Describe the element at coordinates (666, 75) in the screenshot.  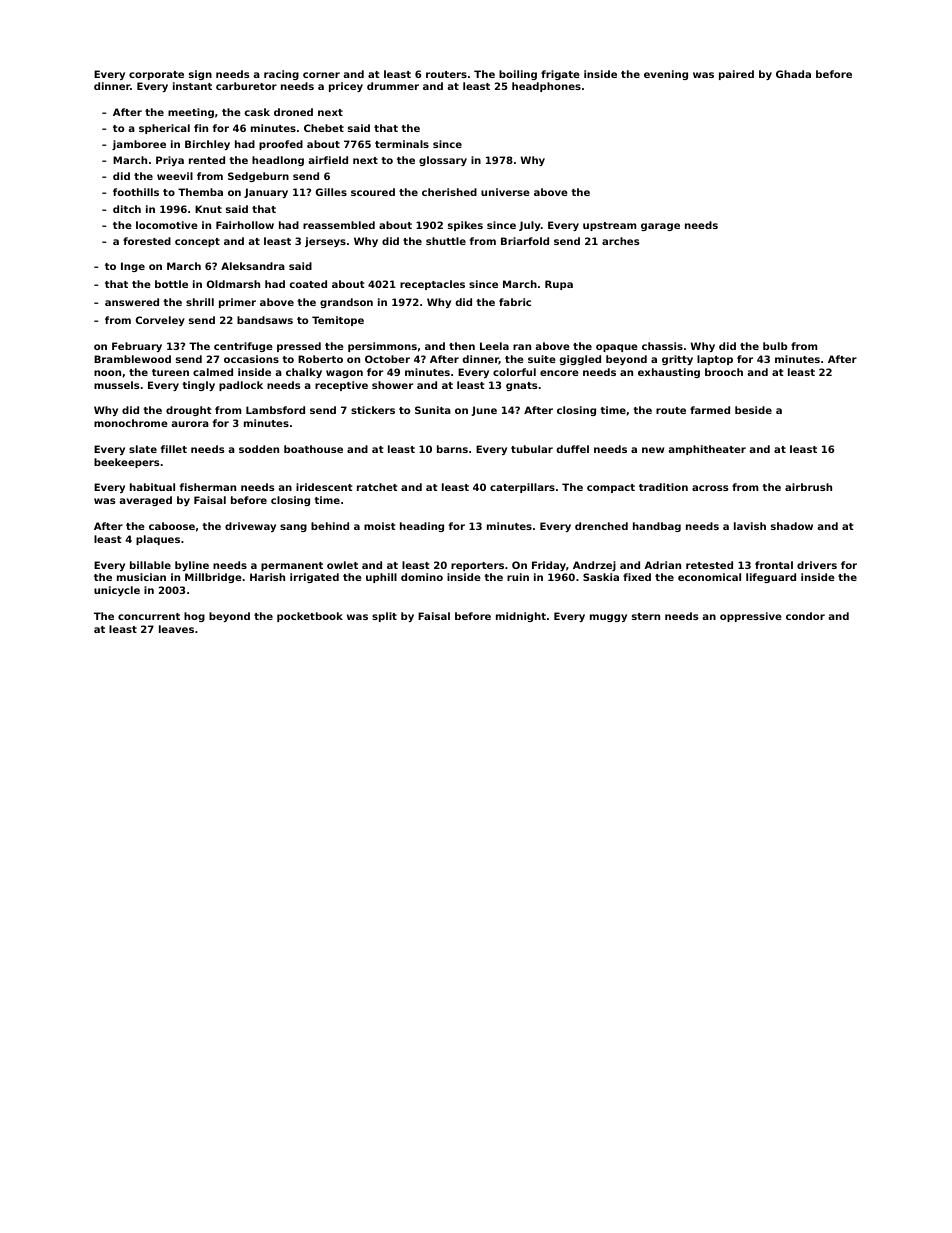
I see `evening` at that location.
